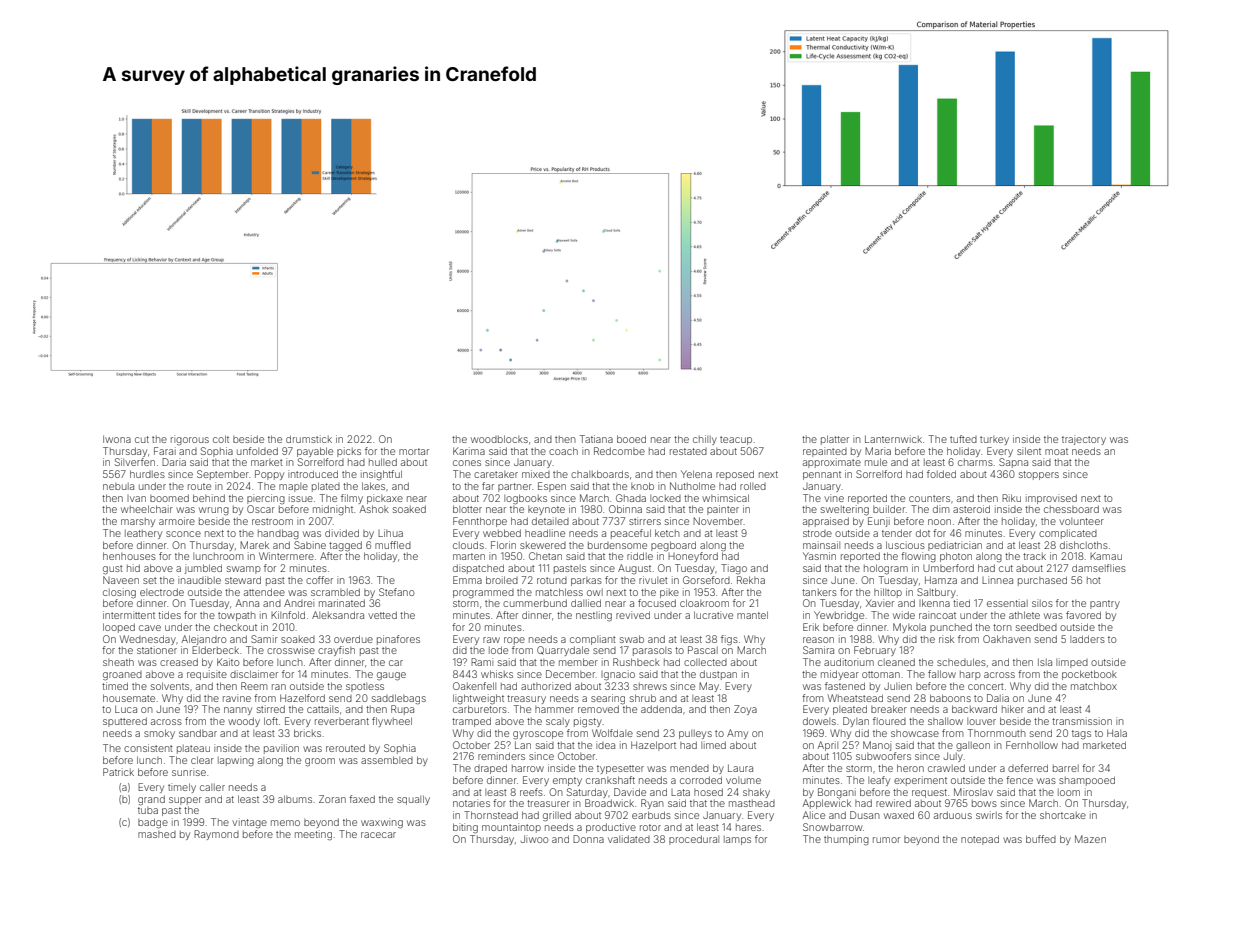 The image size is (1233, 952). Describe the element at coordinates (1056, 451) in the screenshot. I see `moat` at that location.
